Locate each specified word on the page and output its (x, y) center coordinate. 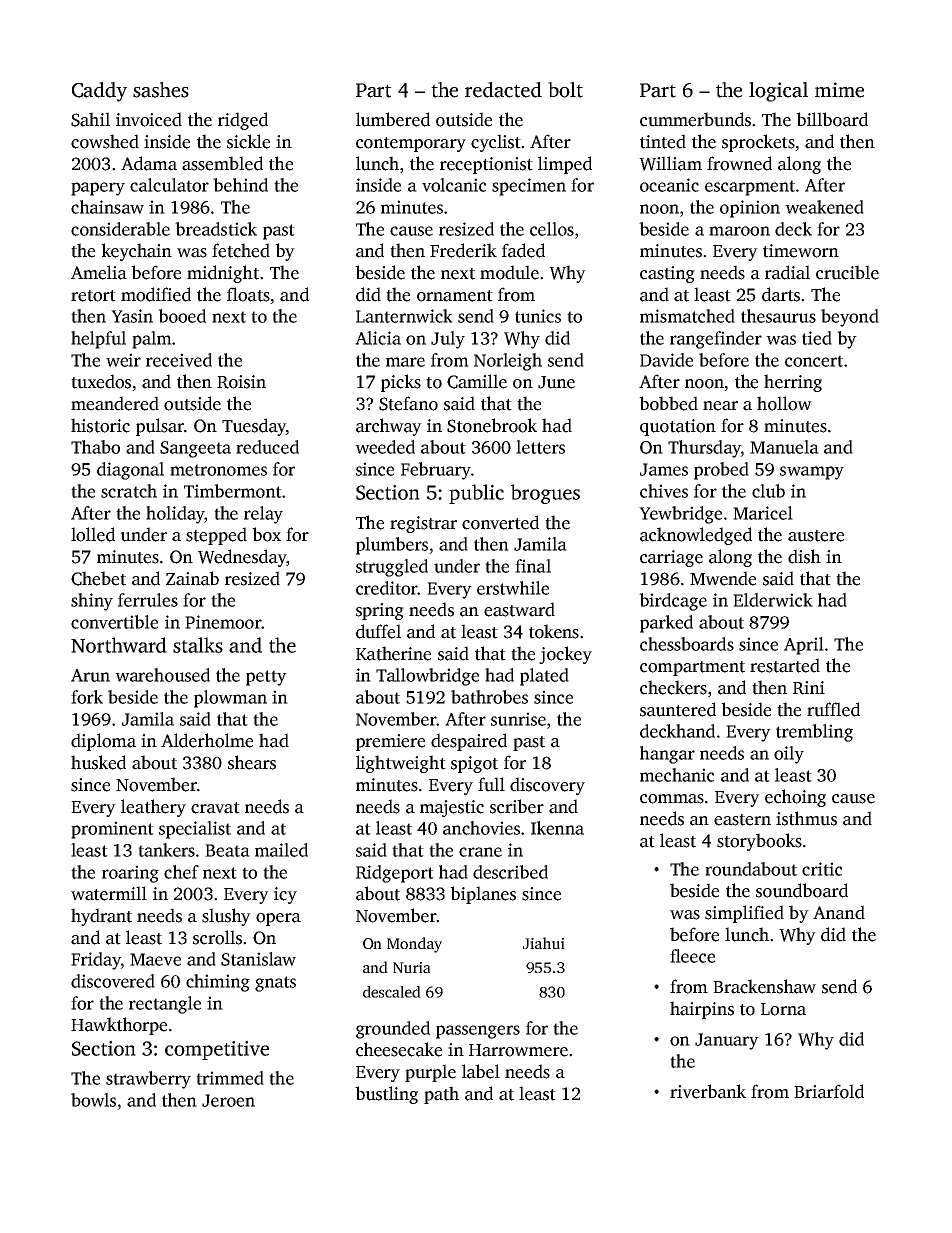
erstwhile (513, 588)
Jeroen (228, 1100)
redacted (503, 90)
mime (839, 90)
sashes (161, 90)
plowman (230, 699)
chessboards (687, 644)
